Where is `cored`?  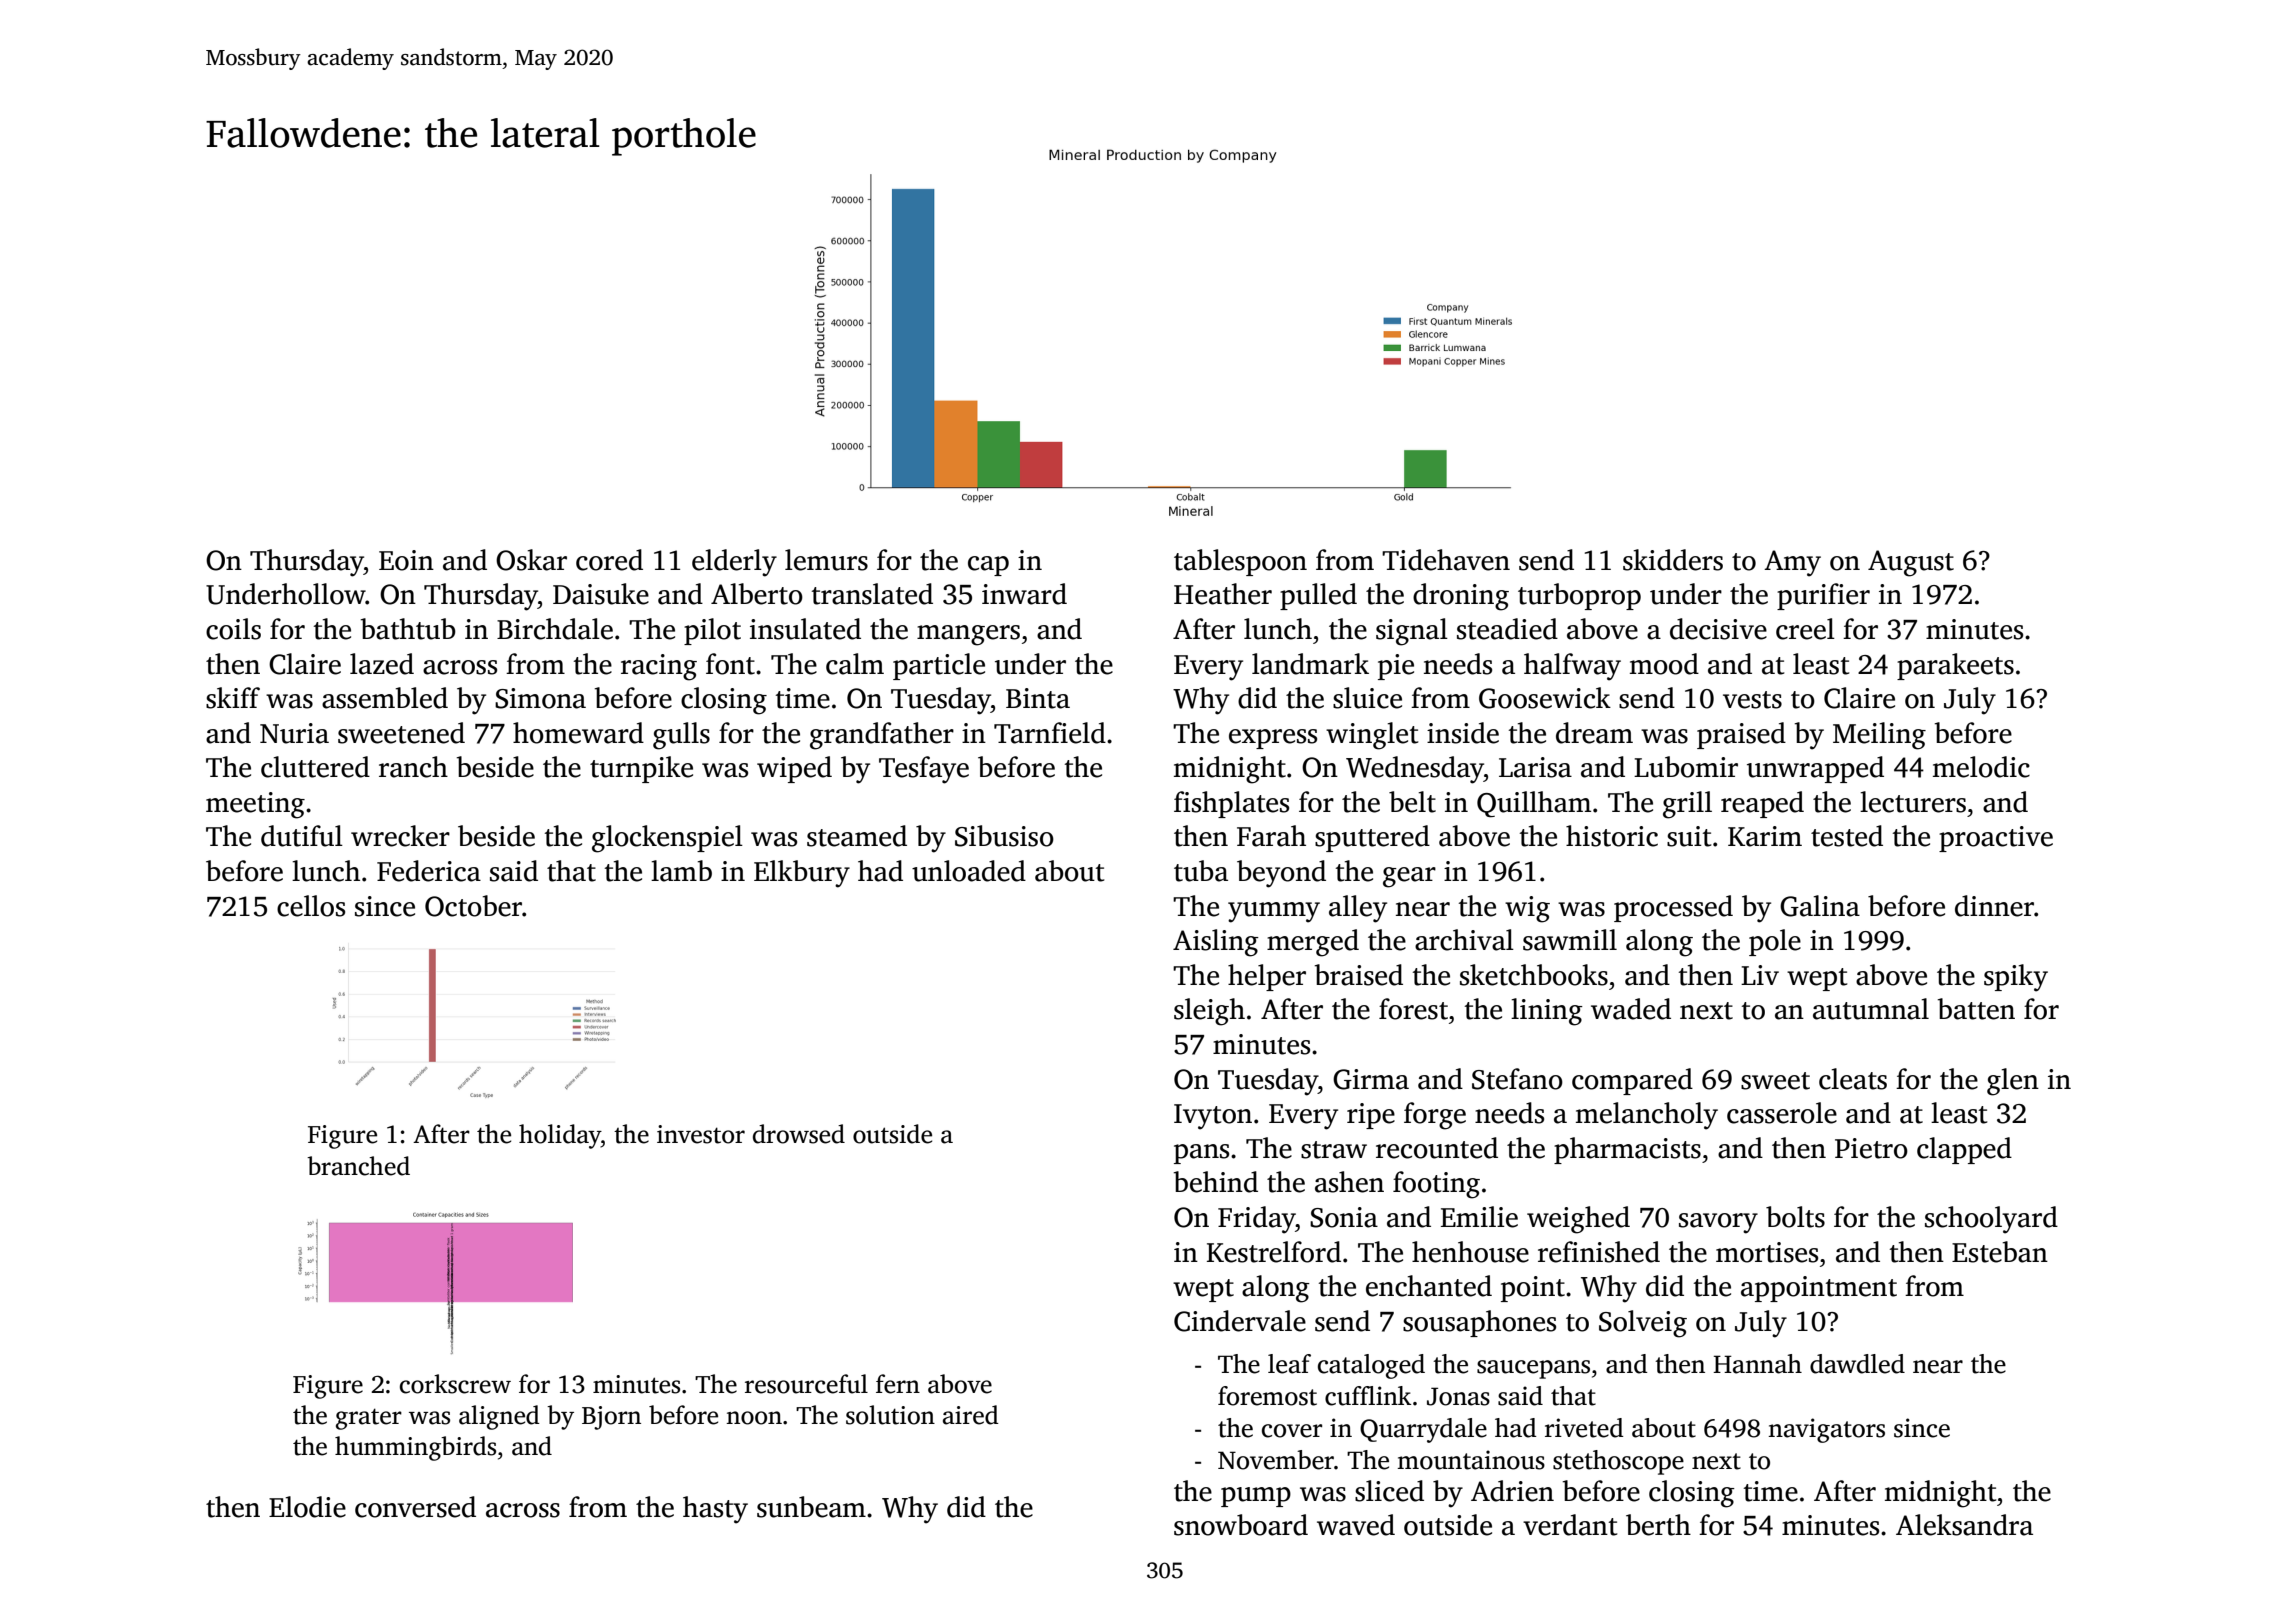 cored is located at coordinates (609, 560).
